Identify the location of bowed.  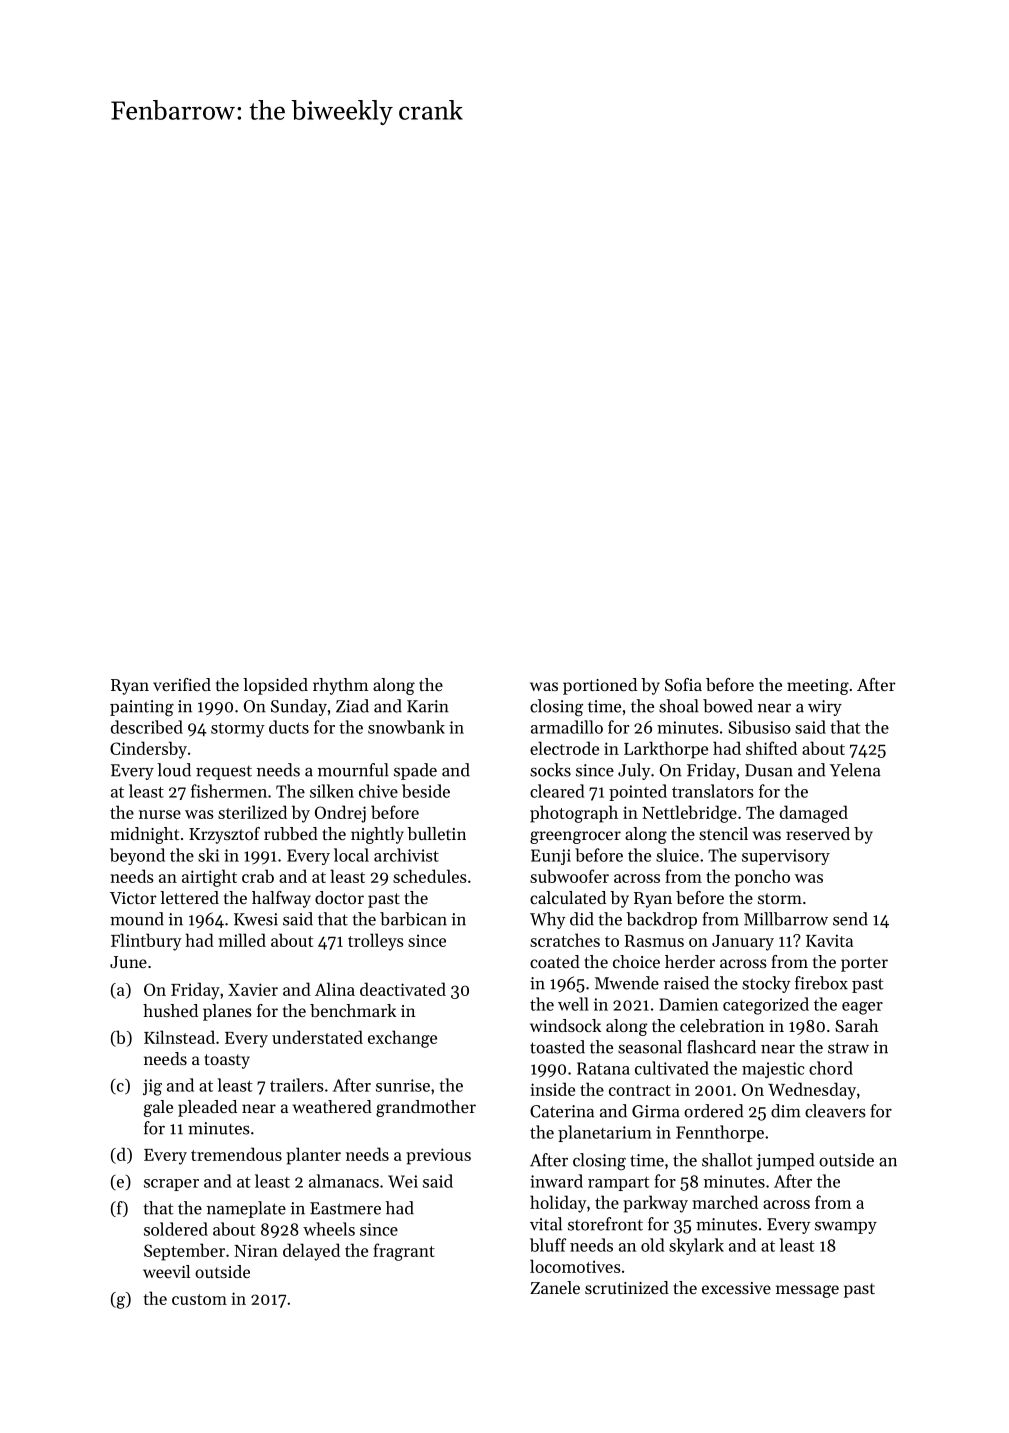
(728, 706).
